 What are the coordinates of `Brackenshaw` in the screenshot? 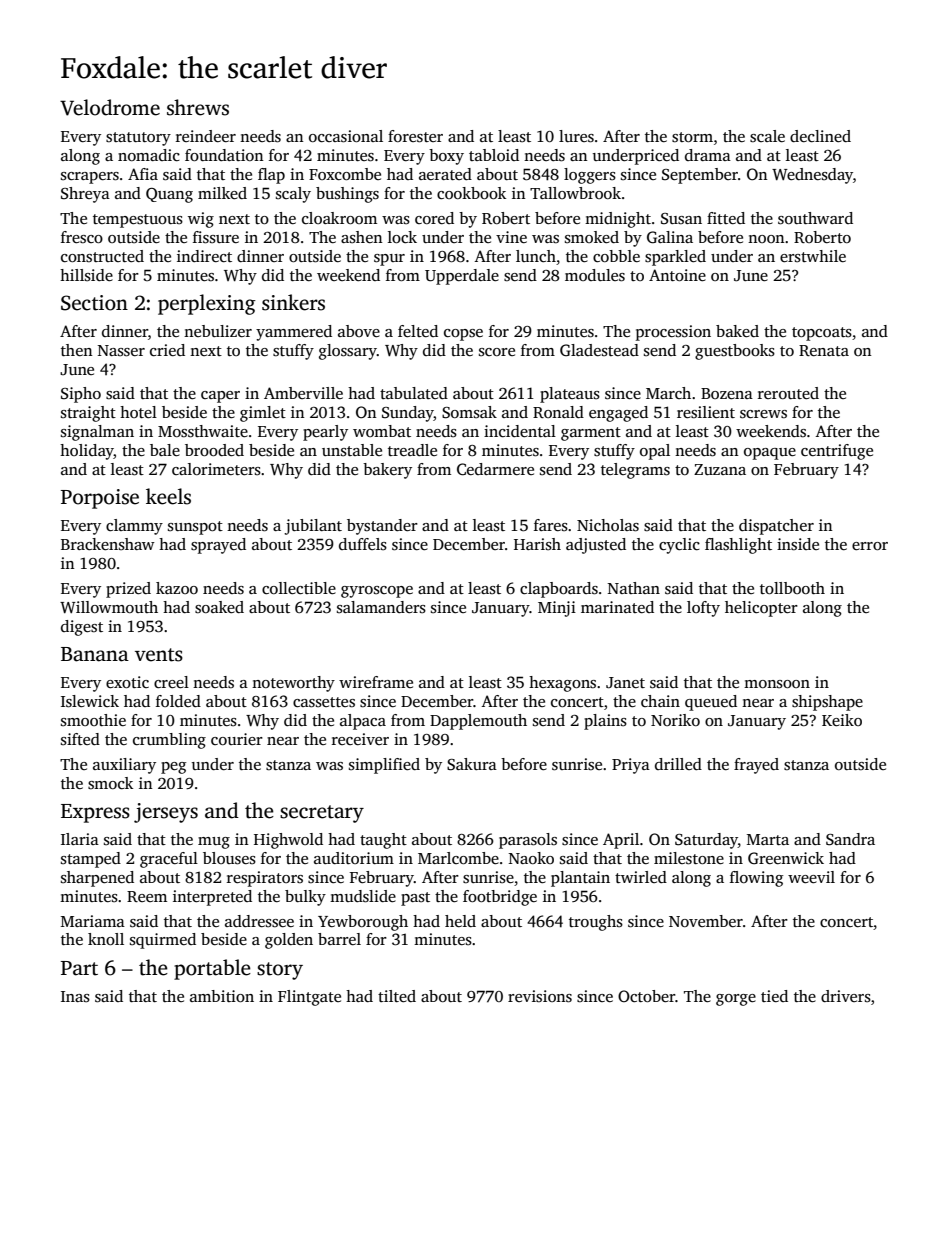 It's located at (108, 544).
